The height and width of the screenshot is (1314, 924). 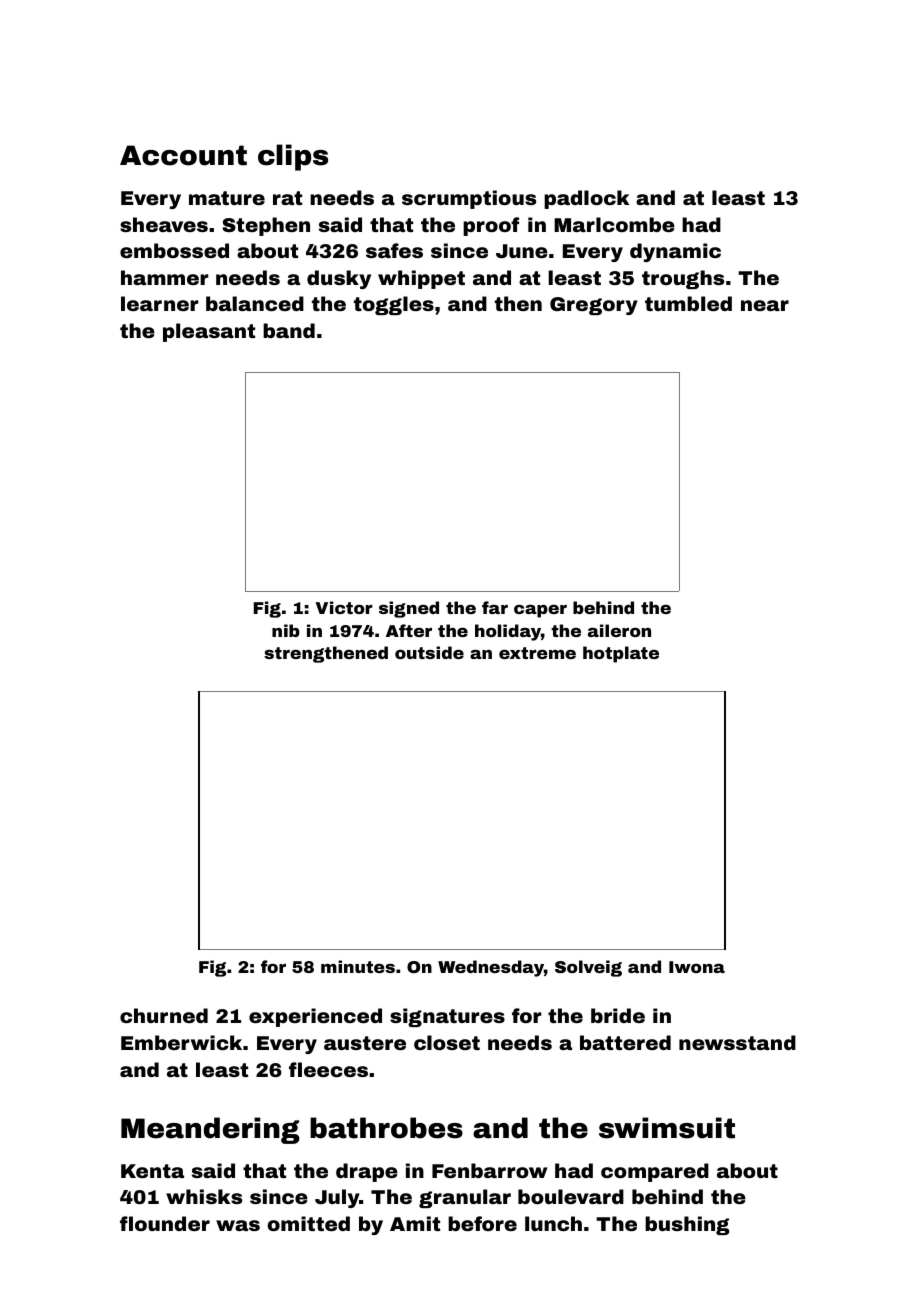 What do you see at coordinates (183, 155) in the screenshot?
I see `Account` at bounding box center [183, 155].
